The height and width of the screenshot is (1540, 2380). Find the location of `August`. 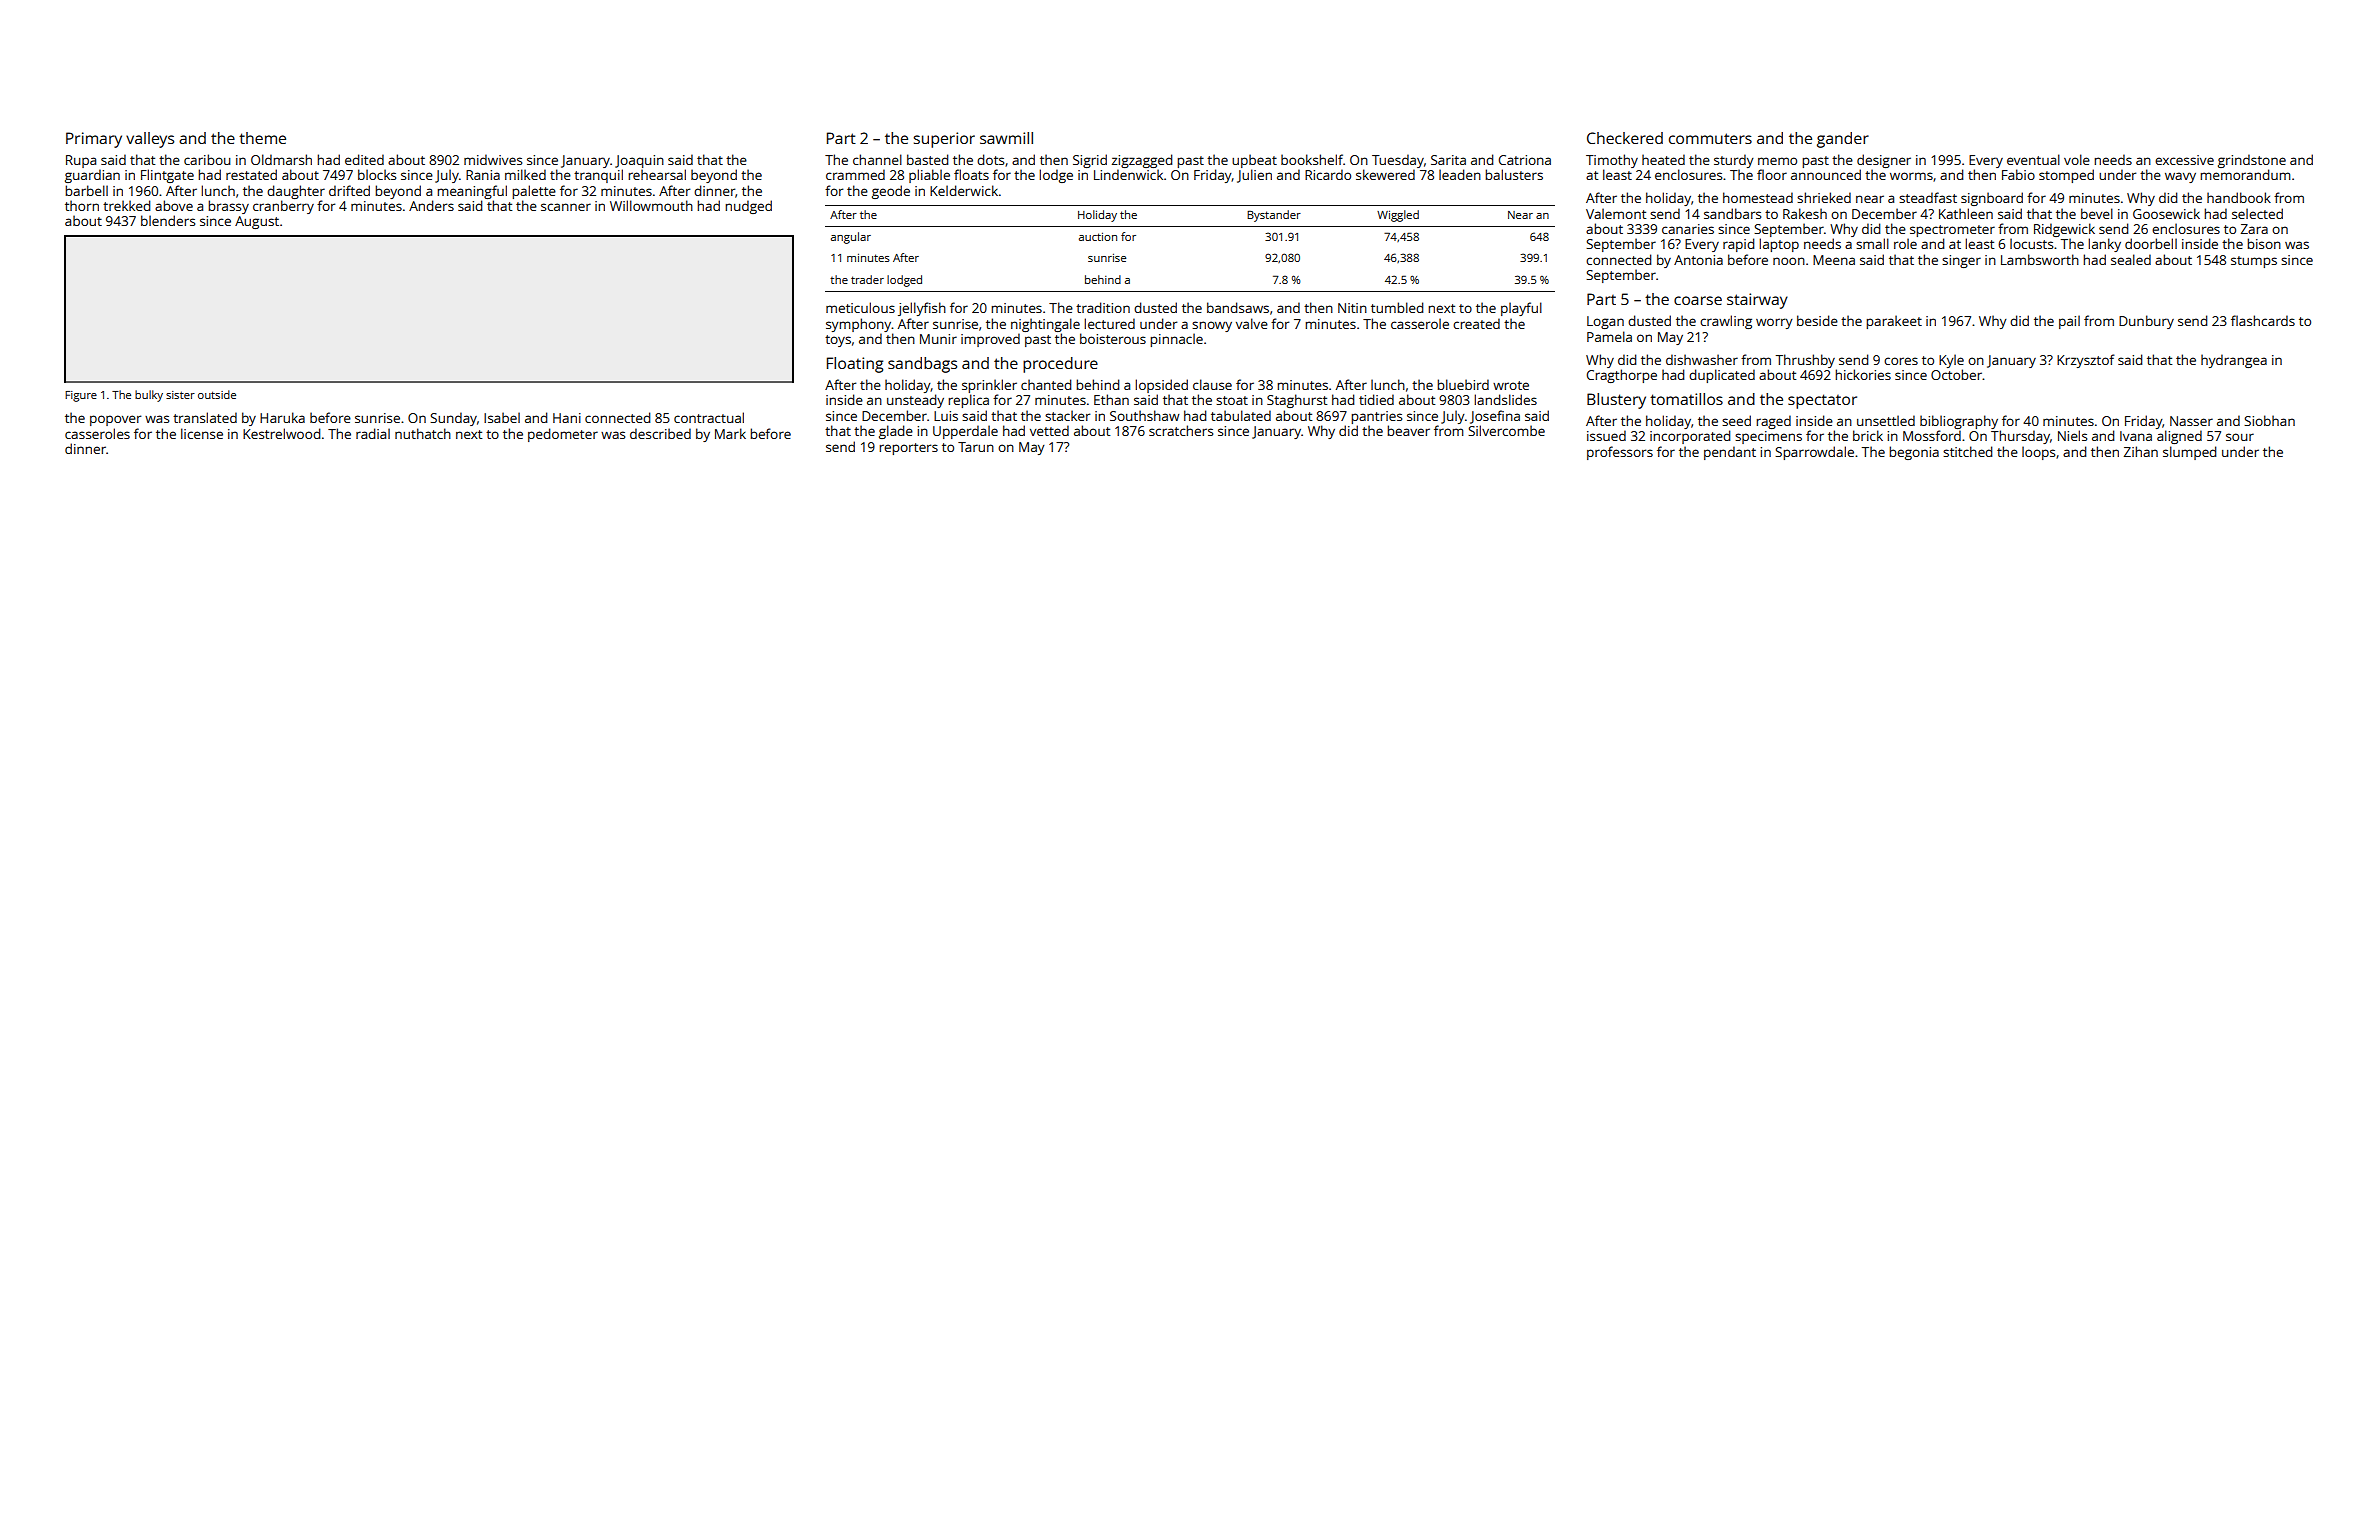

August is located at coordinates (257, 222).
